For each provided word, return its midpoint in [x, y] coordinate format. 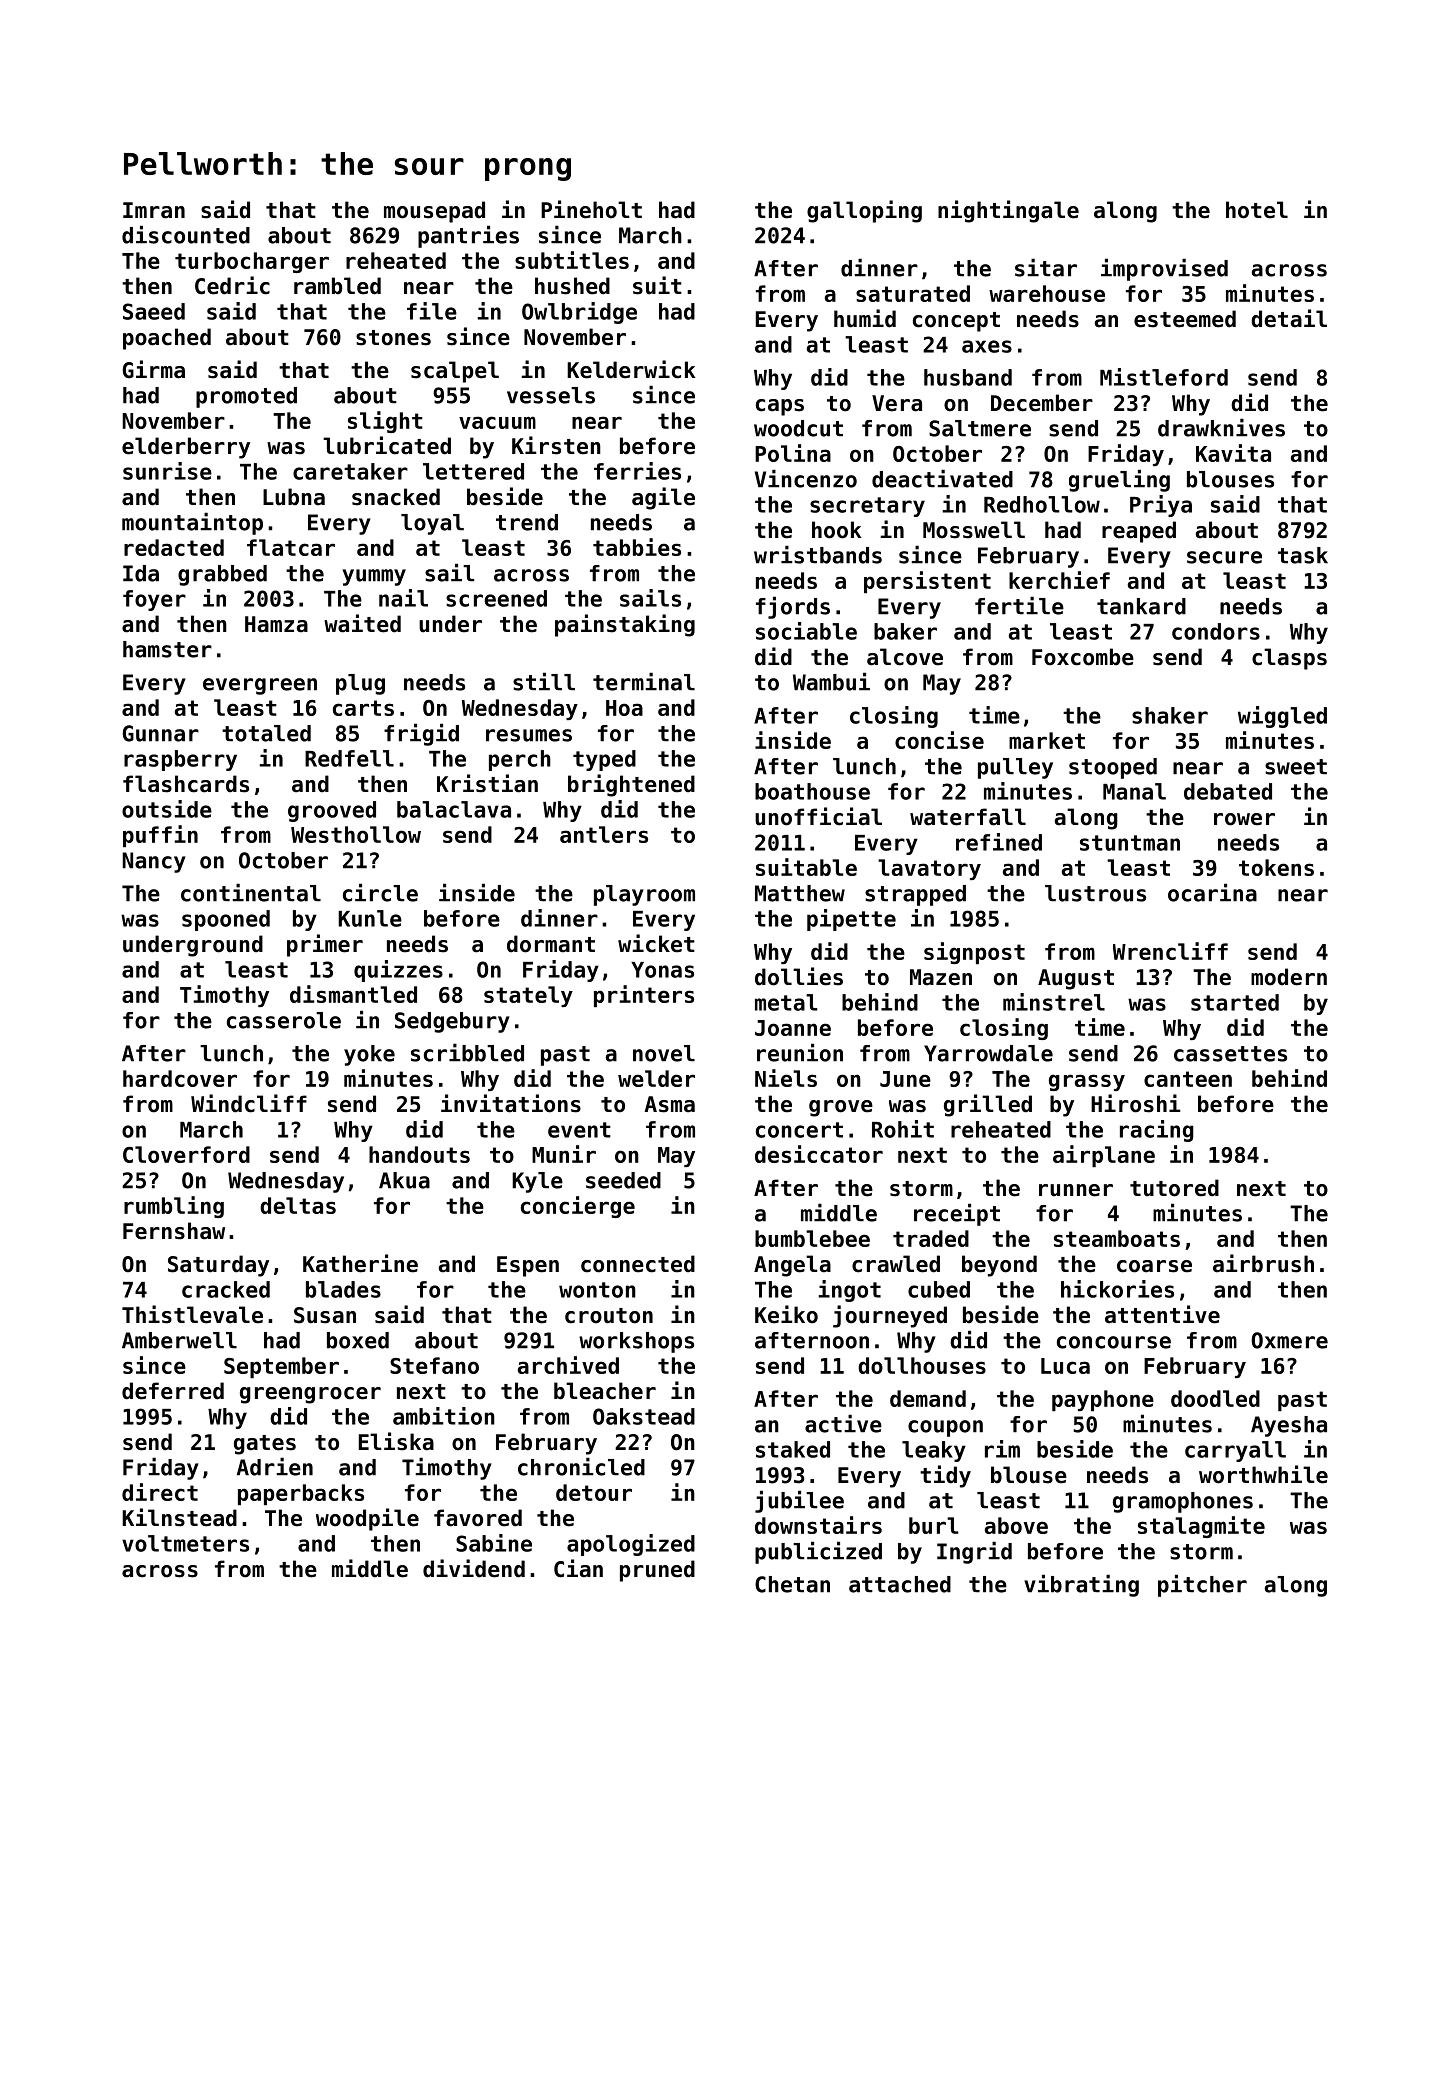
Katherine [360, 1263]
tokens [1276, 867]
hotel [1257, 210]
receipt [957, 1214]
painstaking [625, 625]
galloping [864, 211]
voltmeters [185, 1543]
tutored [1174, 1188]
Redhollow [1042, 504]
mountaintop [192, 523]
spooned [226, 920]
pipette [851, 920]
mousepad [434, 212]
